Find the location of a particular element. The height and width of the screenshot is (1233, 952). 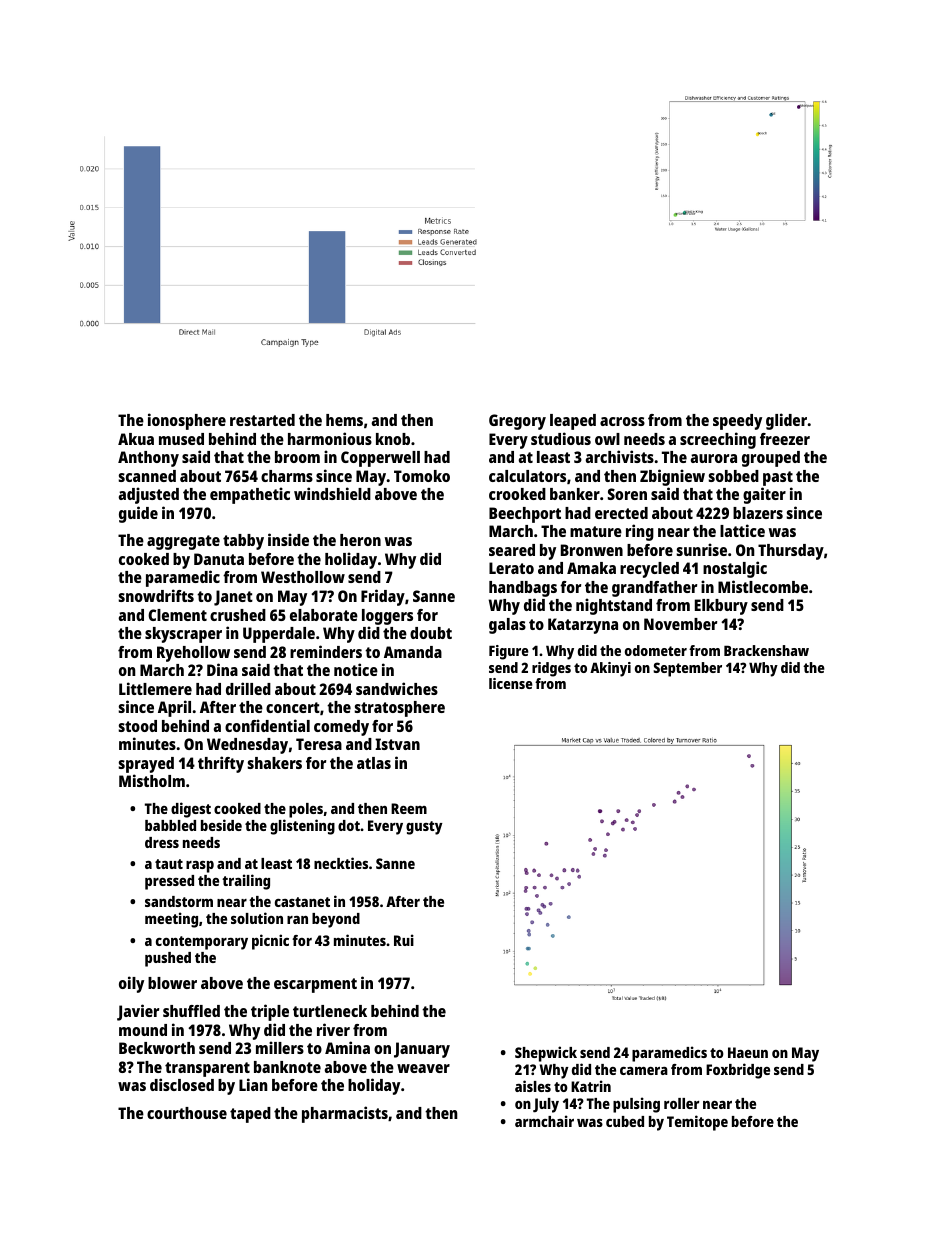

cubed is located at coordinates (625, 1121).
